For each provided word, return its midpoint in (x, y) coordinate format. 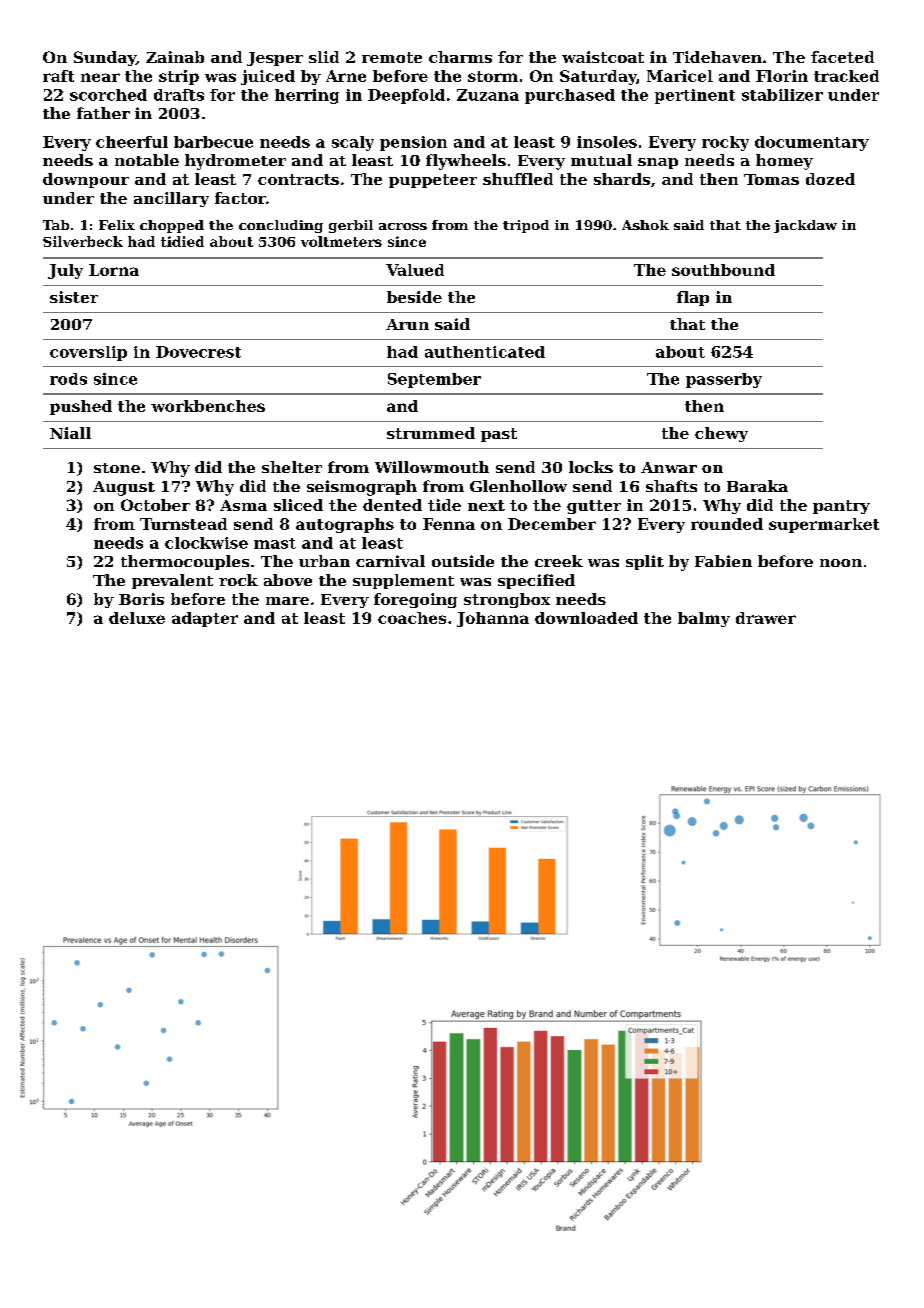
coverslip (88, 353)
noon (841, 563)
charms (460, 57)
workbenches (208, 406)
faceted (842, 57)
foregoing (415, 600)
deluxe (137, 618)
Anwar (669, 467)
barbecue (213, 142)
